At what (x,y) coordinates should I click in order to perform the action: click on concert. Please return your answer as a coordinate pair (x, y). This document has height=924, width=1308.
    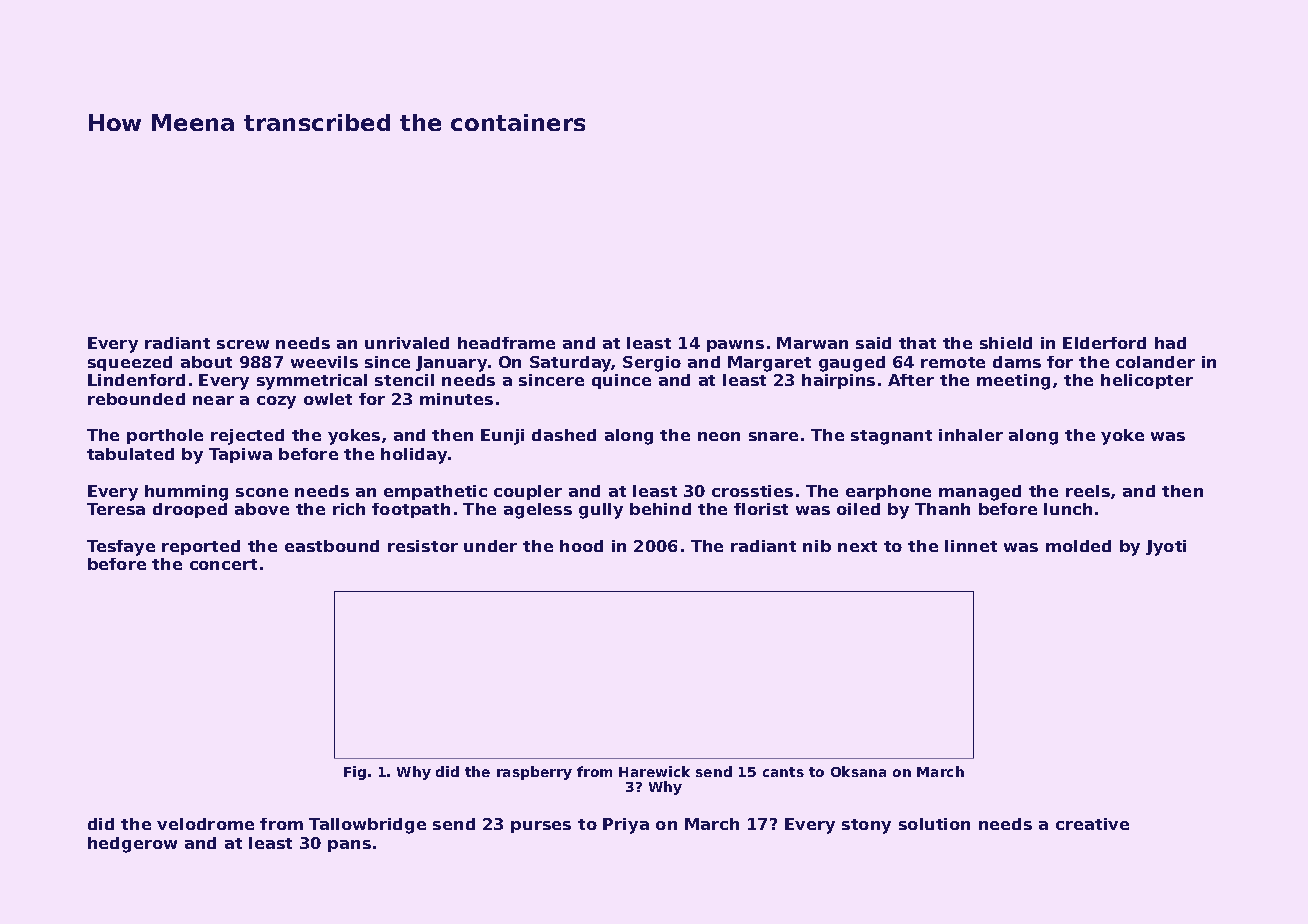
    Looking at the image, I should click on (223, 564).
